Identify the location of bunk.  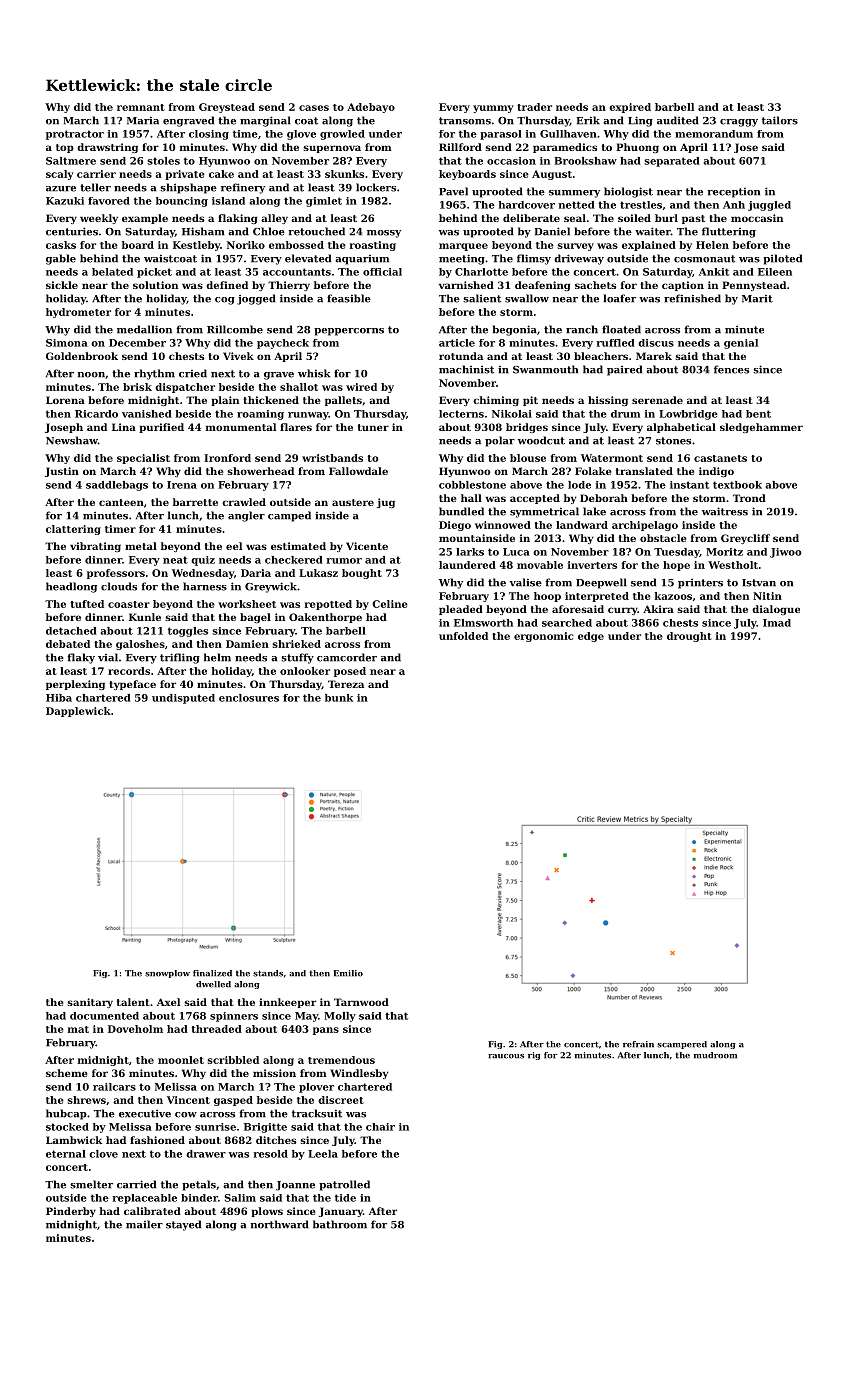
(339, 698).
